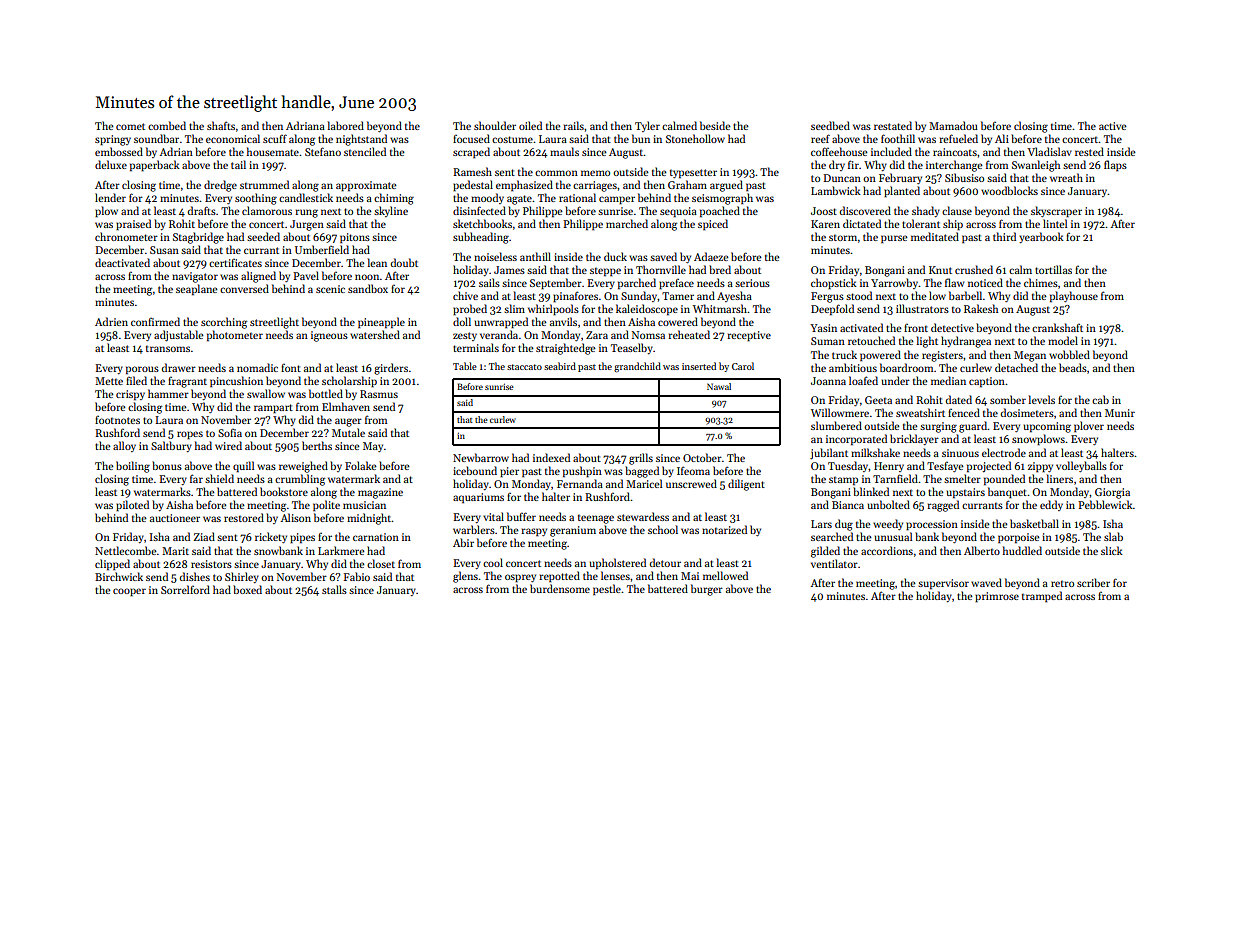 This screenshot has height=952, width=1233. I want to click on pipes, so click(302, 538).
